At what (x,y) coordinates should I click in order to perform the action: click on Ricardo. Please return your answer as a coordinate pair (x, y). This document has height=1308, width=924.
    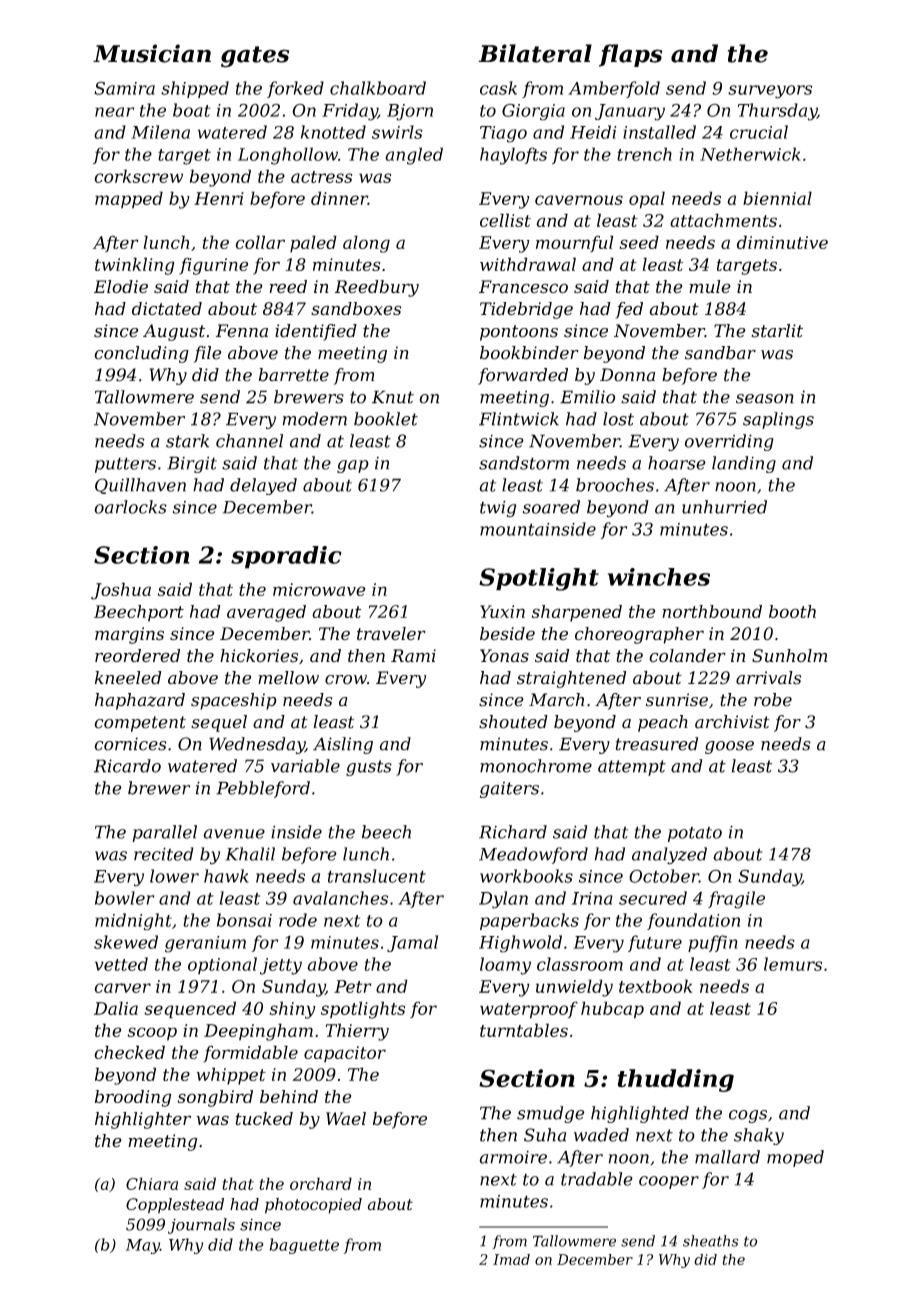
    Looking at the image, I should click on (127, 766).
